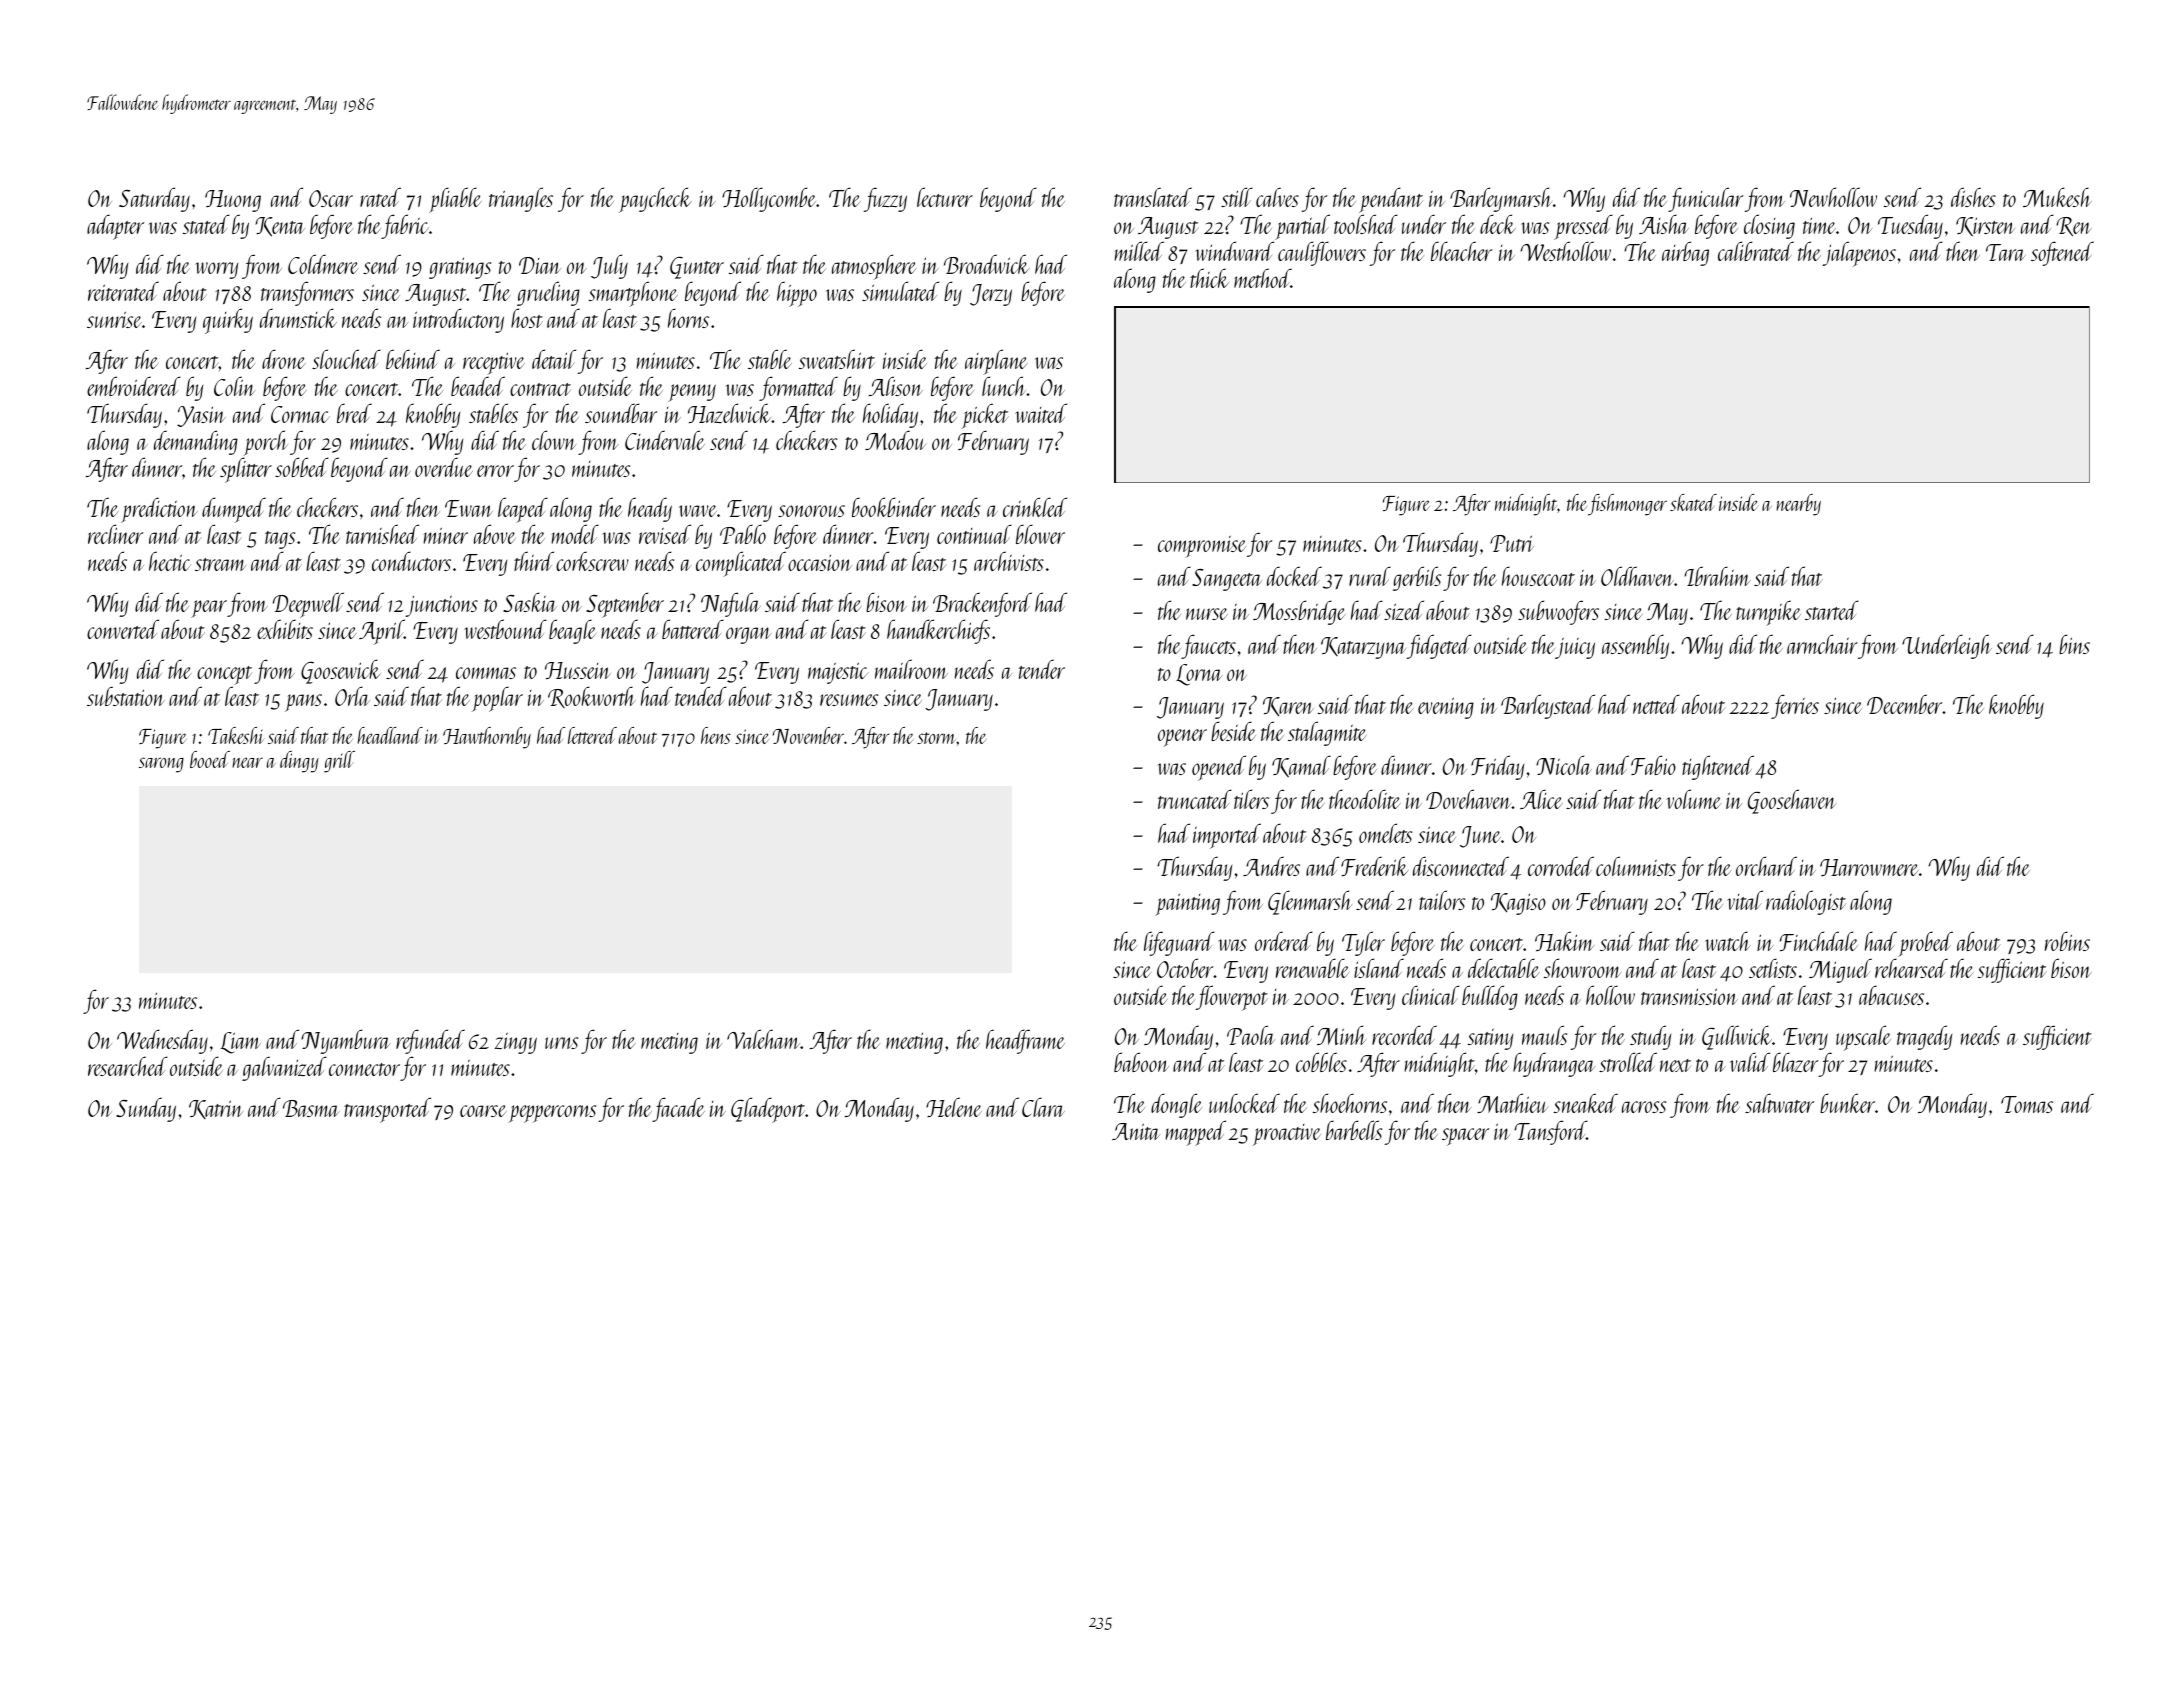  I want to click on dishes, so click(1973, 197).
